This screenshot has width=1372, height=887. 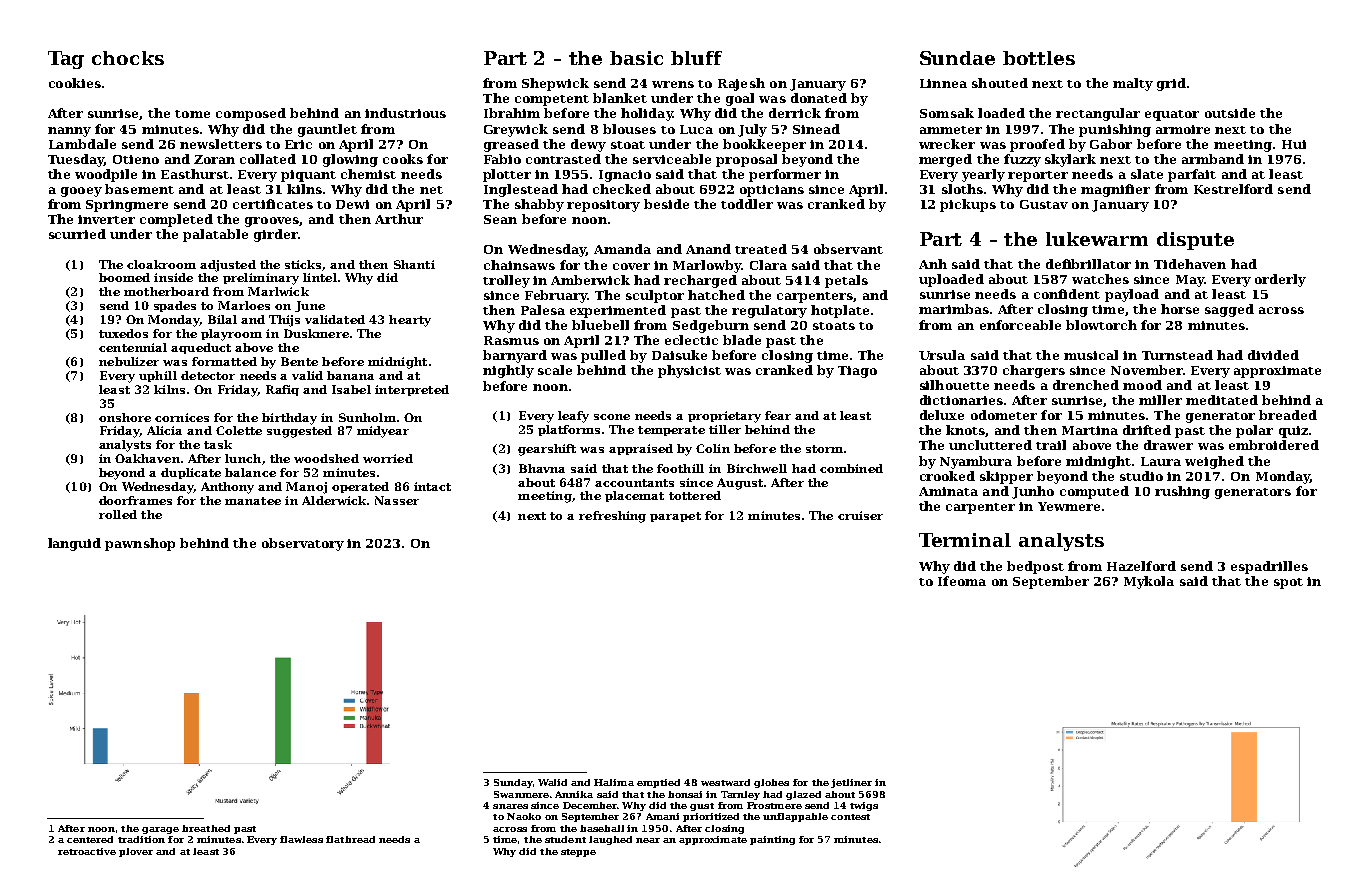 What do you see at coordinates (851, 783) in the screenshot?
I see `jetliner` at bounding box center [851, 783].
